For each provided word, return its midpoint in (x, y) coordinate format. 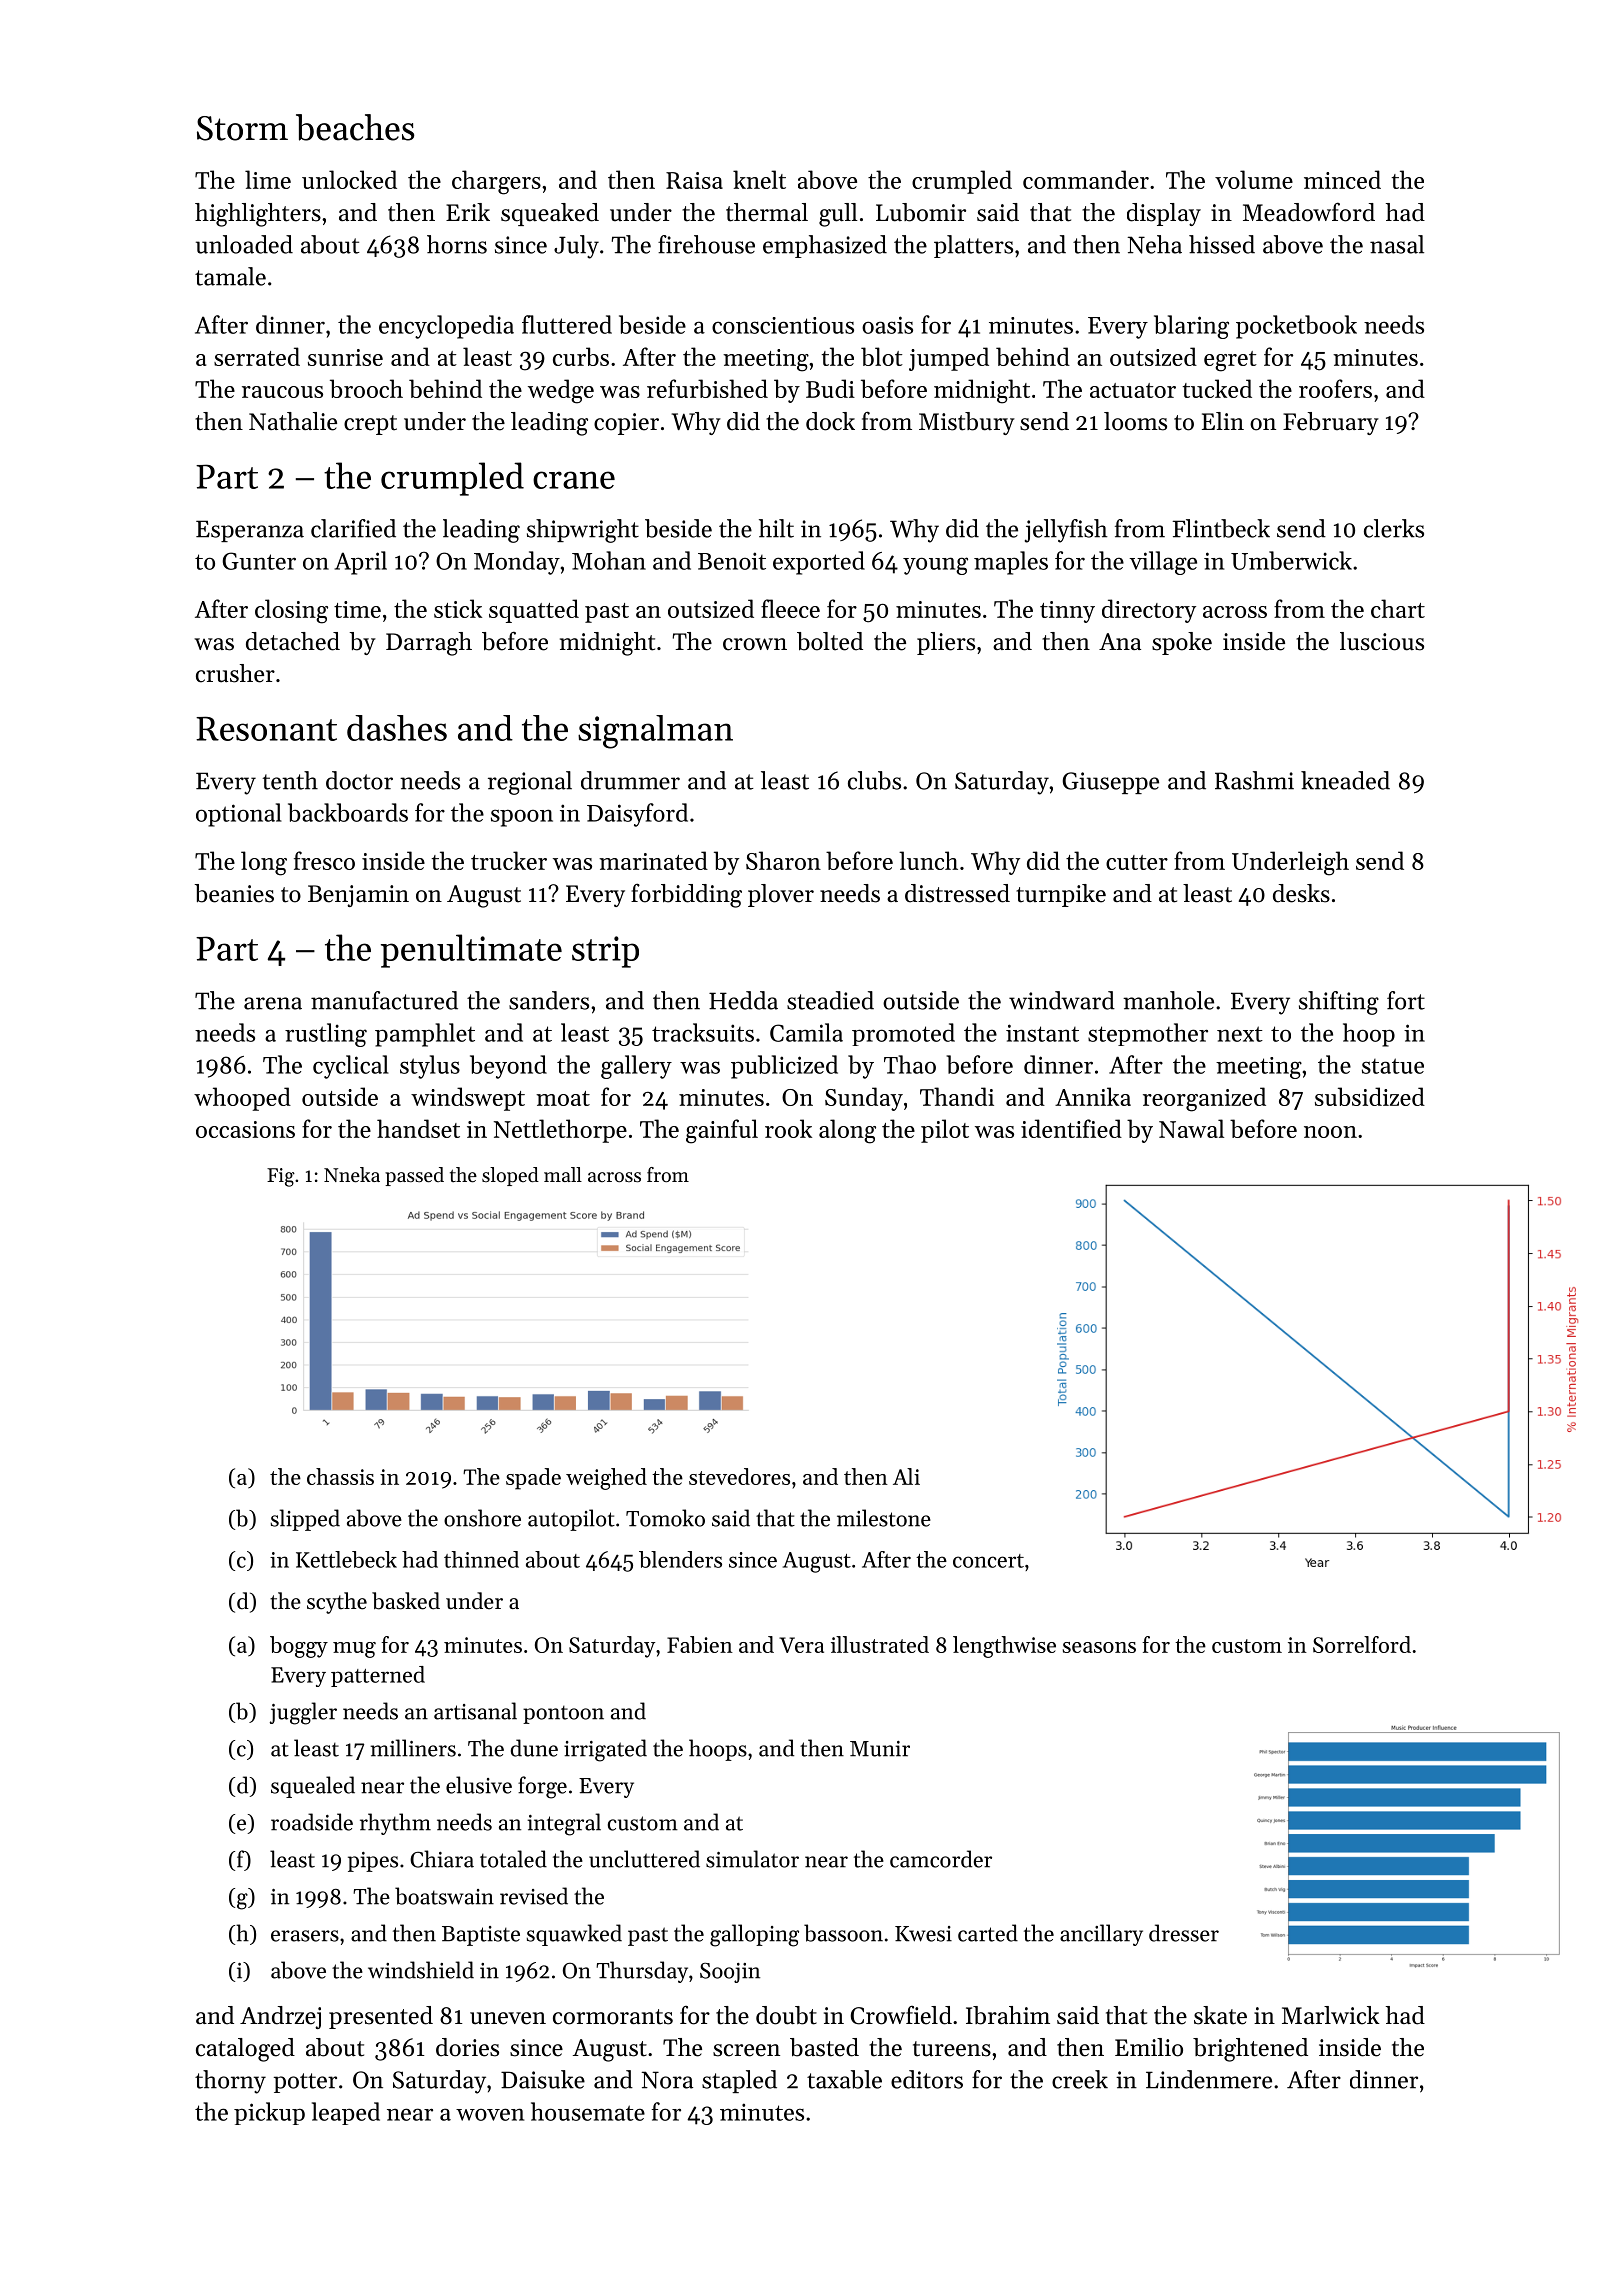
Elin (1223, 421)
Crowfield (901, 2015)
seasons (1099, 1647)
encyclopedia (446, 327)
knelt (759, 179)
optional (239, 815)
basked (406, 1601)
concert (988, 1561)
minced (1342, 179)
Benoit (732, 561)
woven (490, 2114)
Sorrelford (1362, 1644)
